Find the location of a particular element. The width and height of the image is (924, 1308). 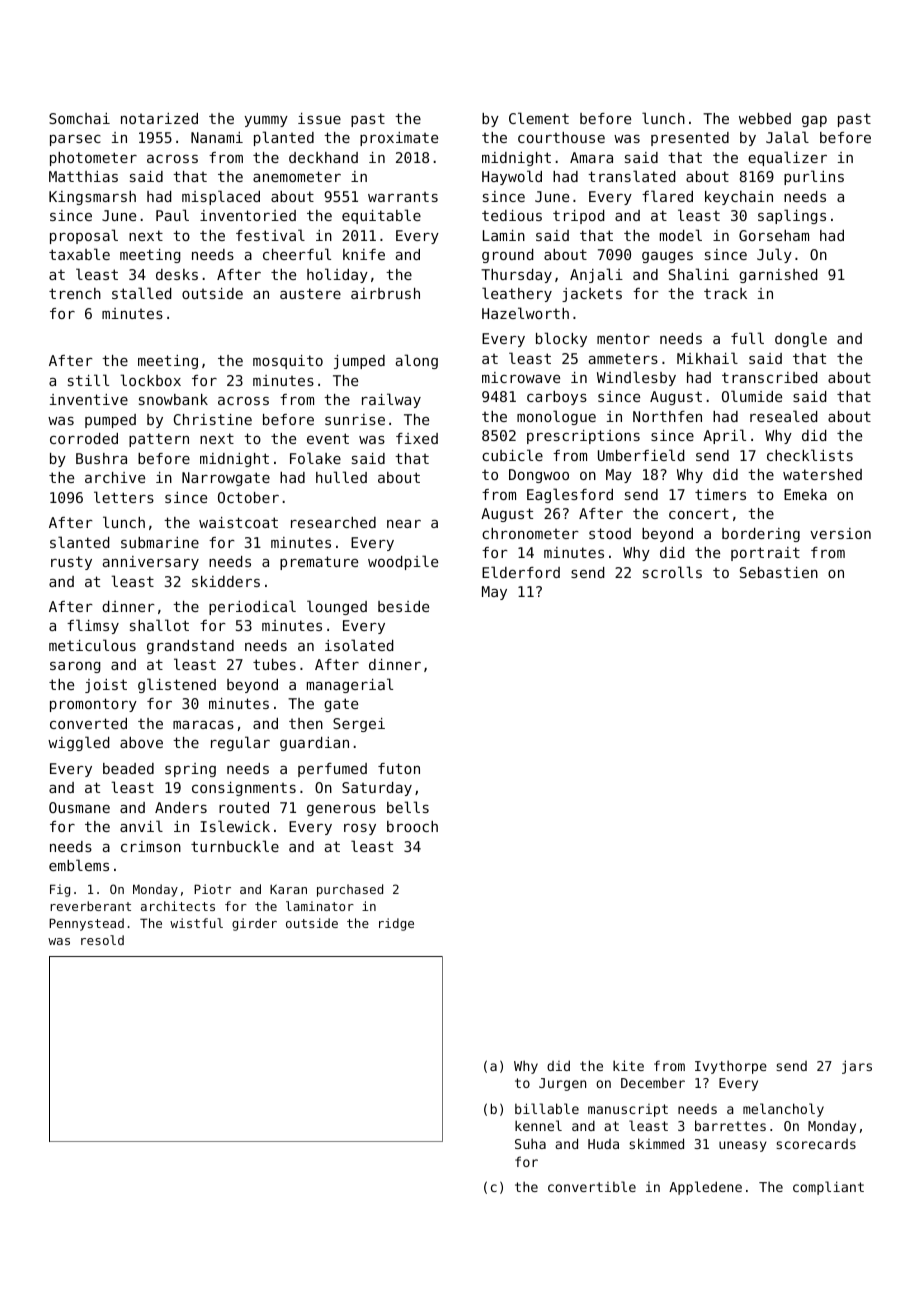

girder is located at coordinates (254, 924).
